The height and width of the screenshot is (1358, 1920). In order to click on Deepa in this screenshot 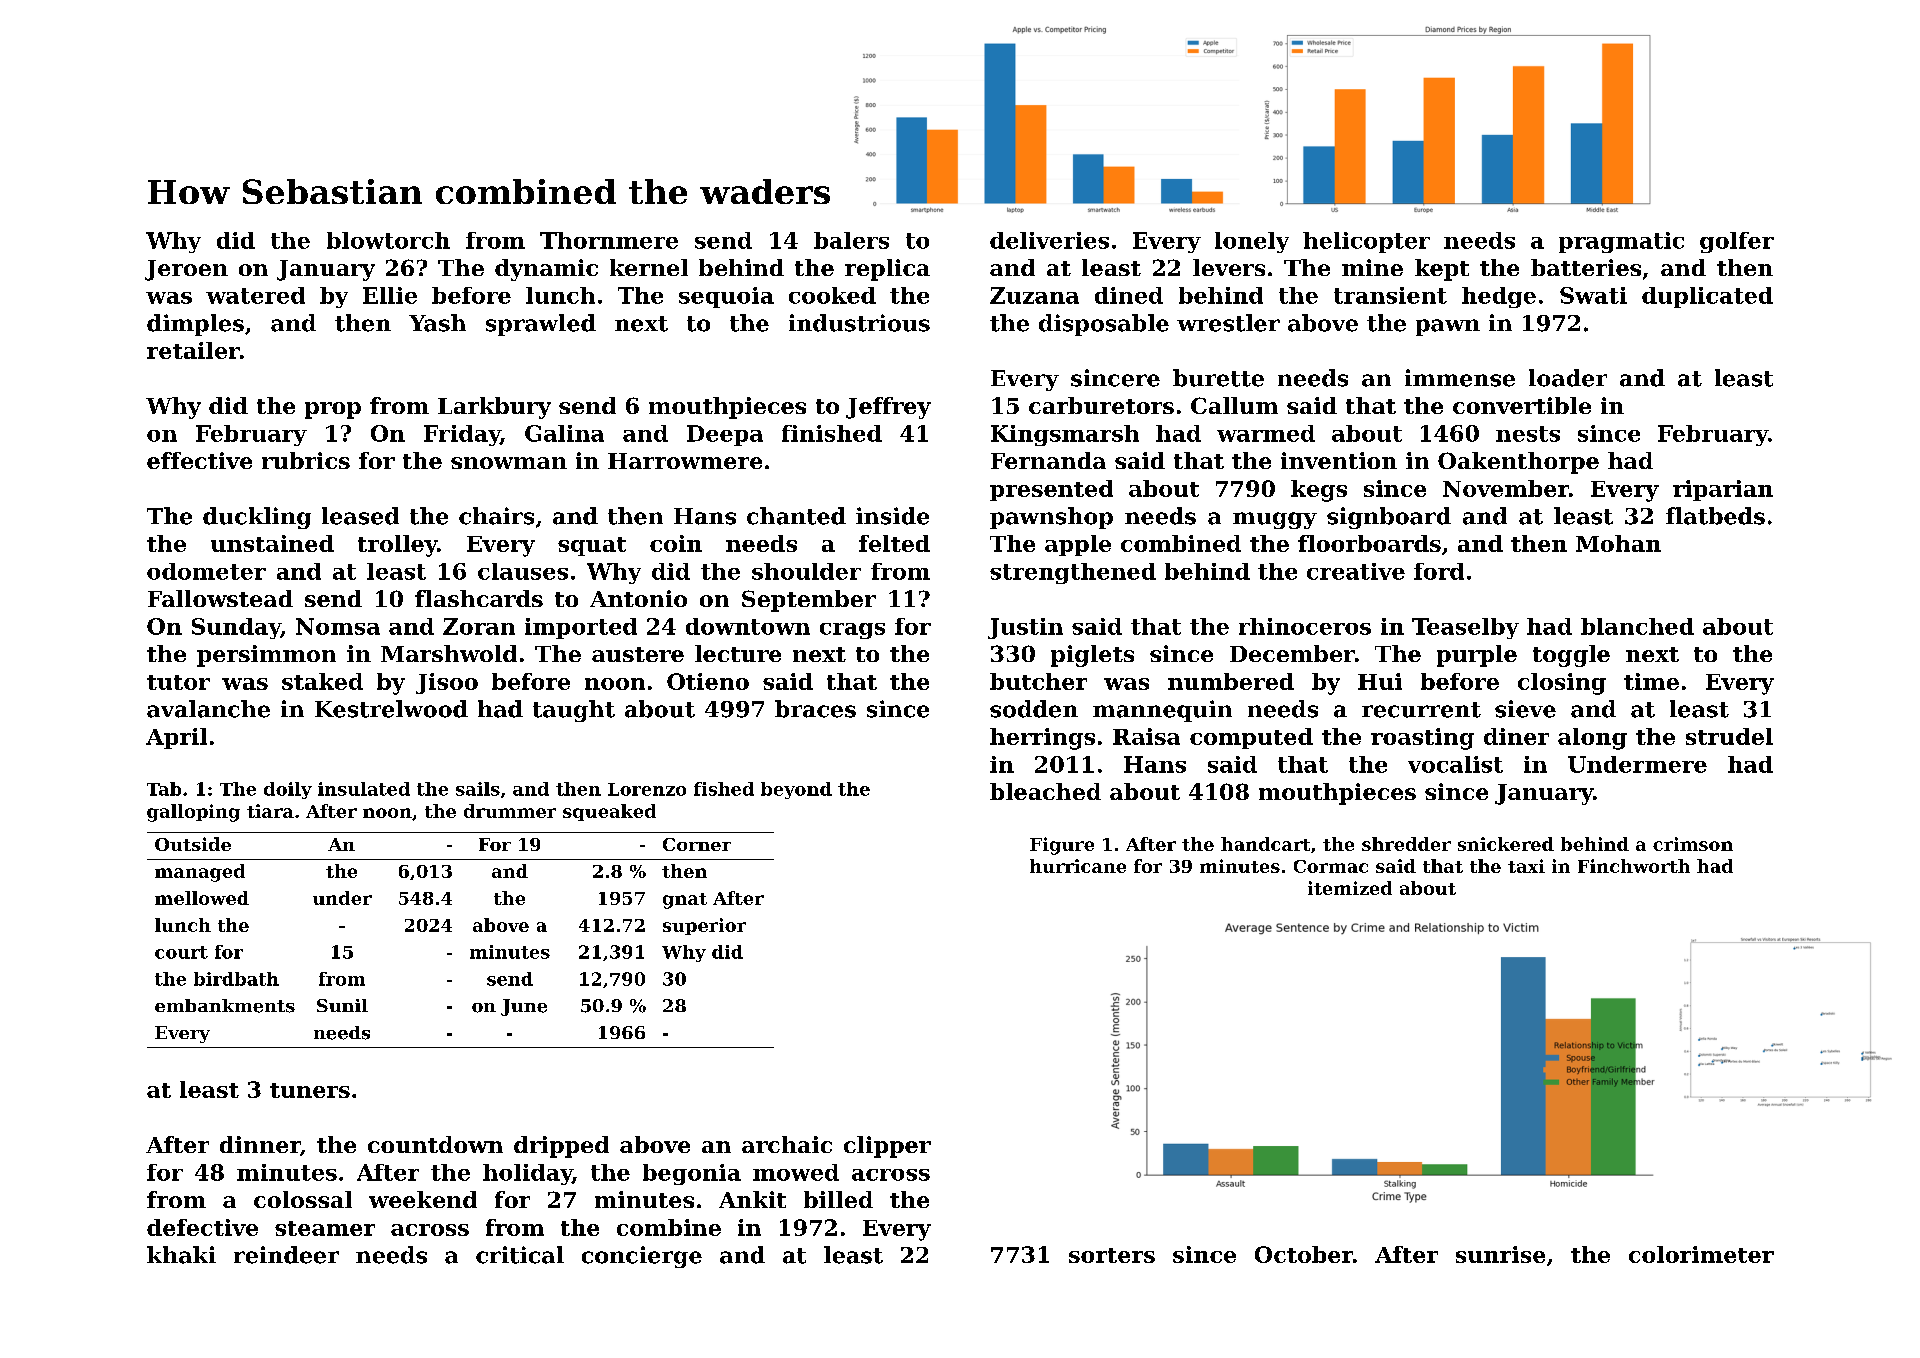, I will do `click(725, 435)`.
